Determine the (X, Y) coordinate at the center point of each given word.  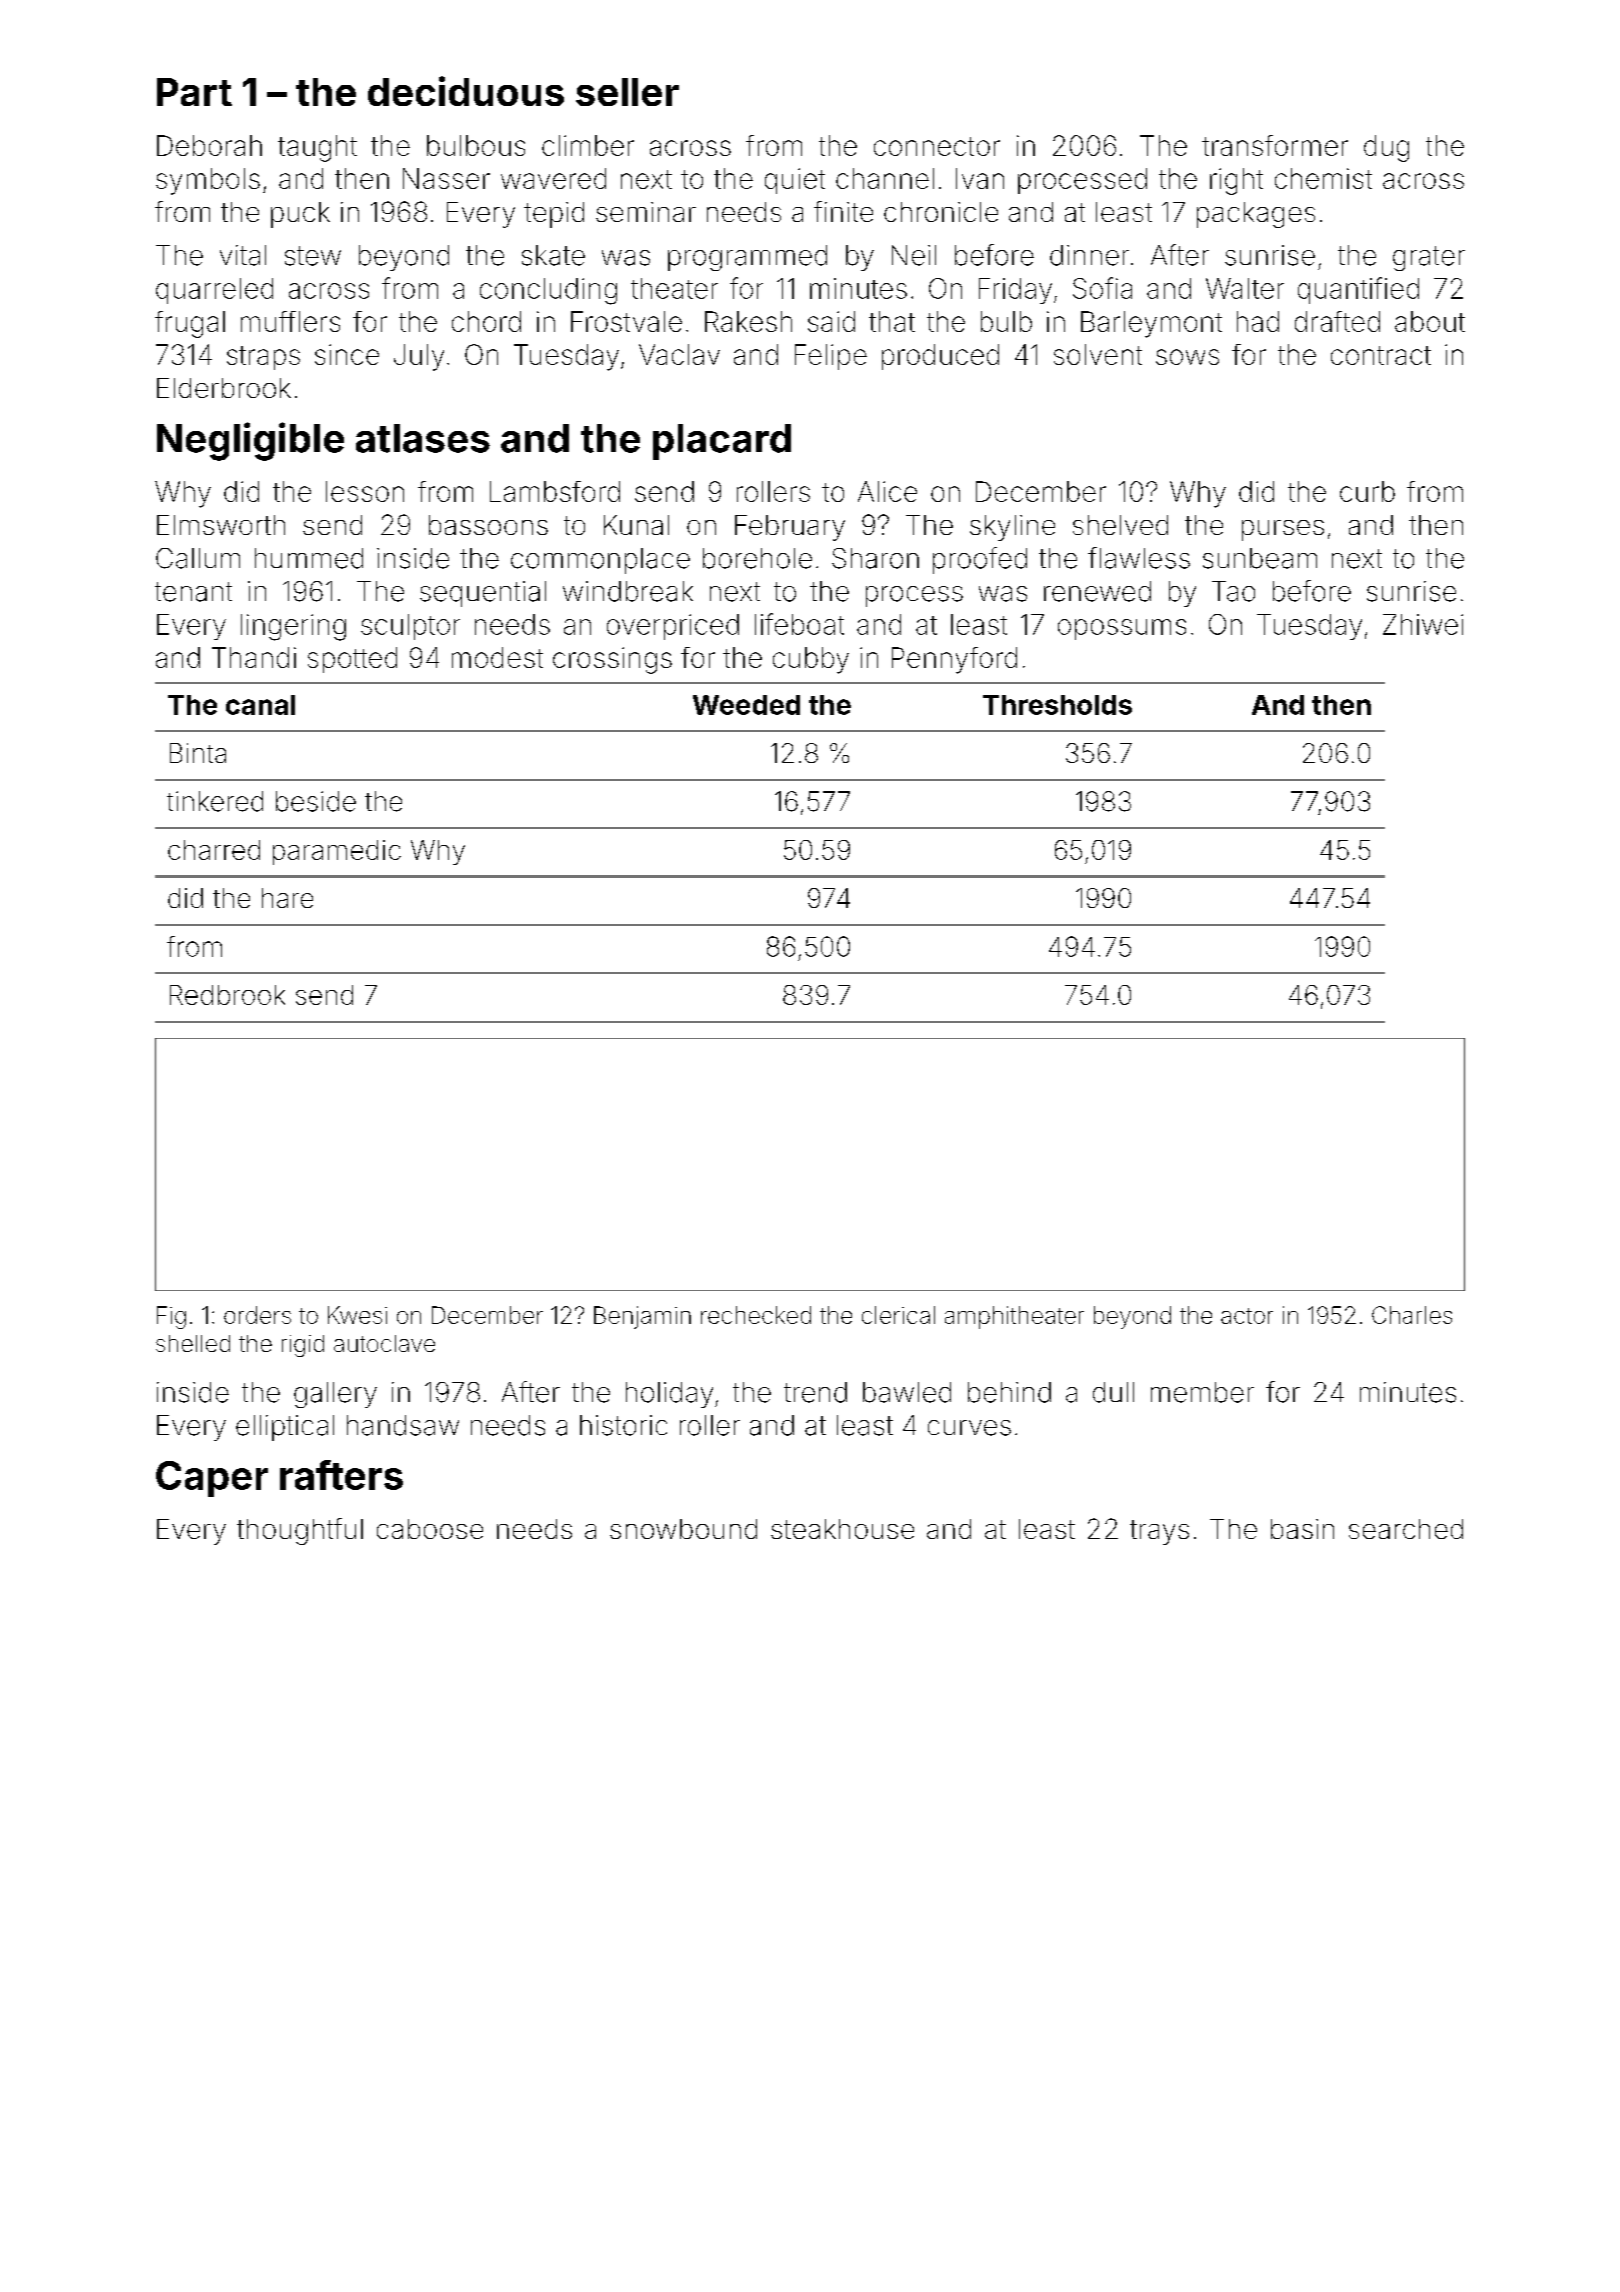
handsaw (403, 1425)
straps (263, 358)
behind (1009, 1392)
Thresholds (1057, 705)
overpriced (673, 627)
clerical (898, 1315)
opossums (1122, 629)
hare (287, 898)
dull (1113, 1392)
